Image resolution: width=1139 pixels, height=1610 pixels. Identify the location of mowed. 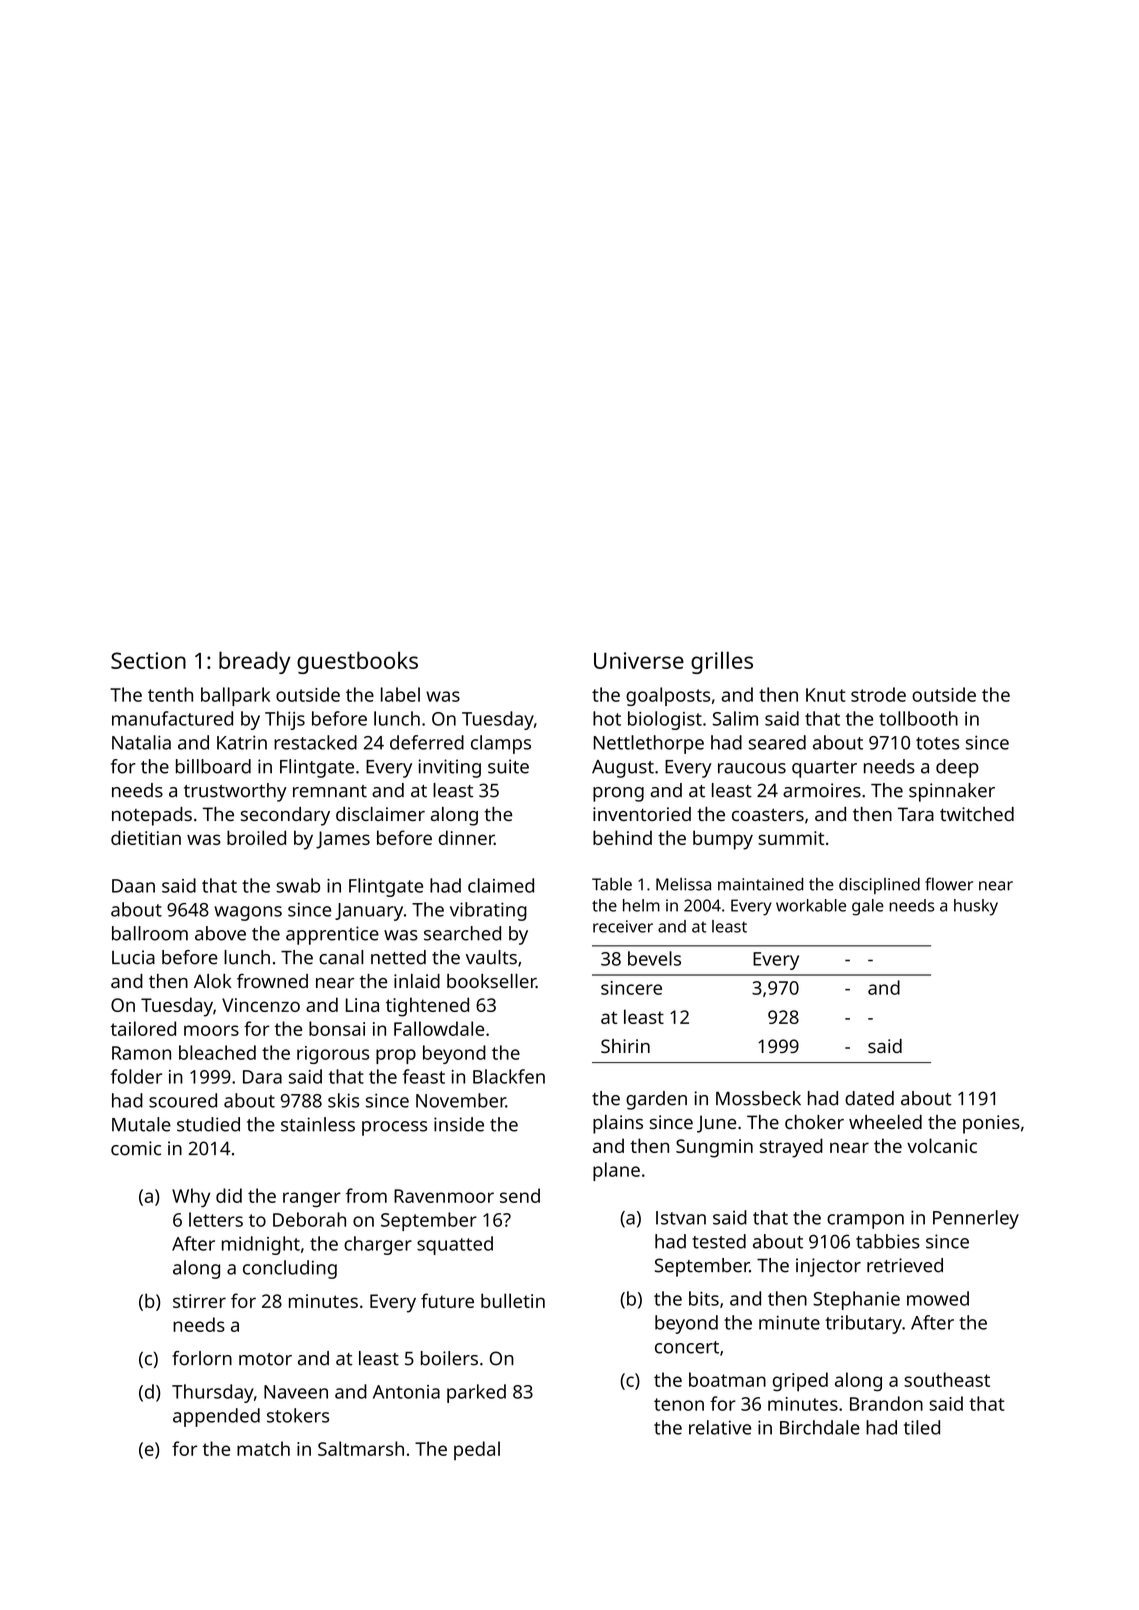
(938, 1298).
